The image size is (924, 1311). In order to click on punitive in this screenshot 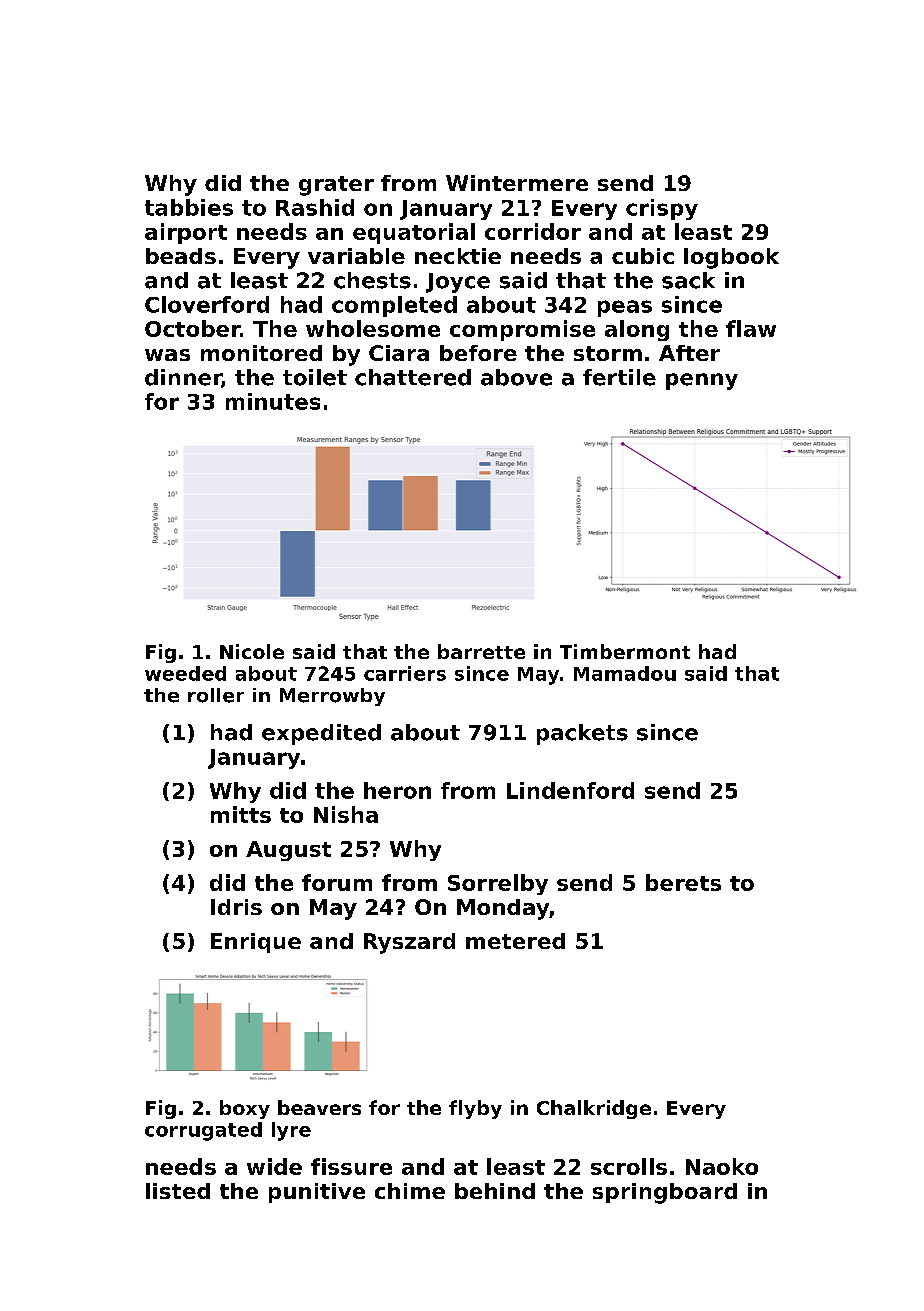, I will do `click(317, 1193)`.
